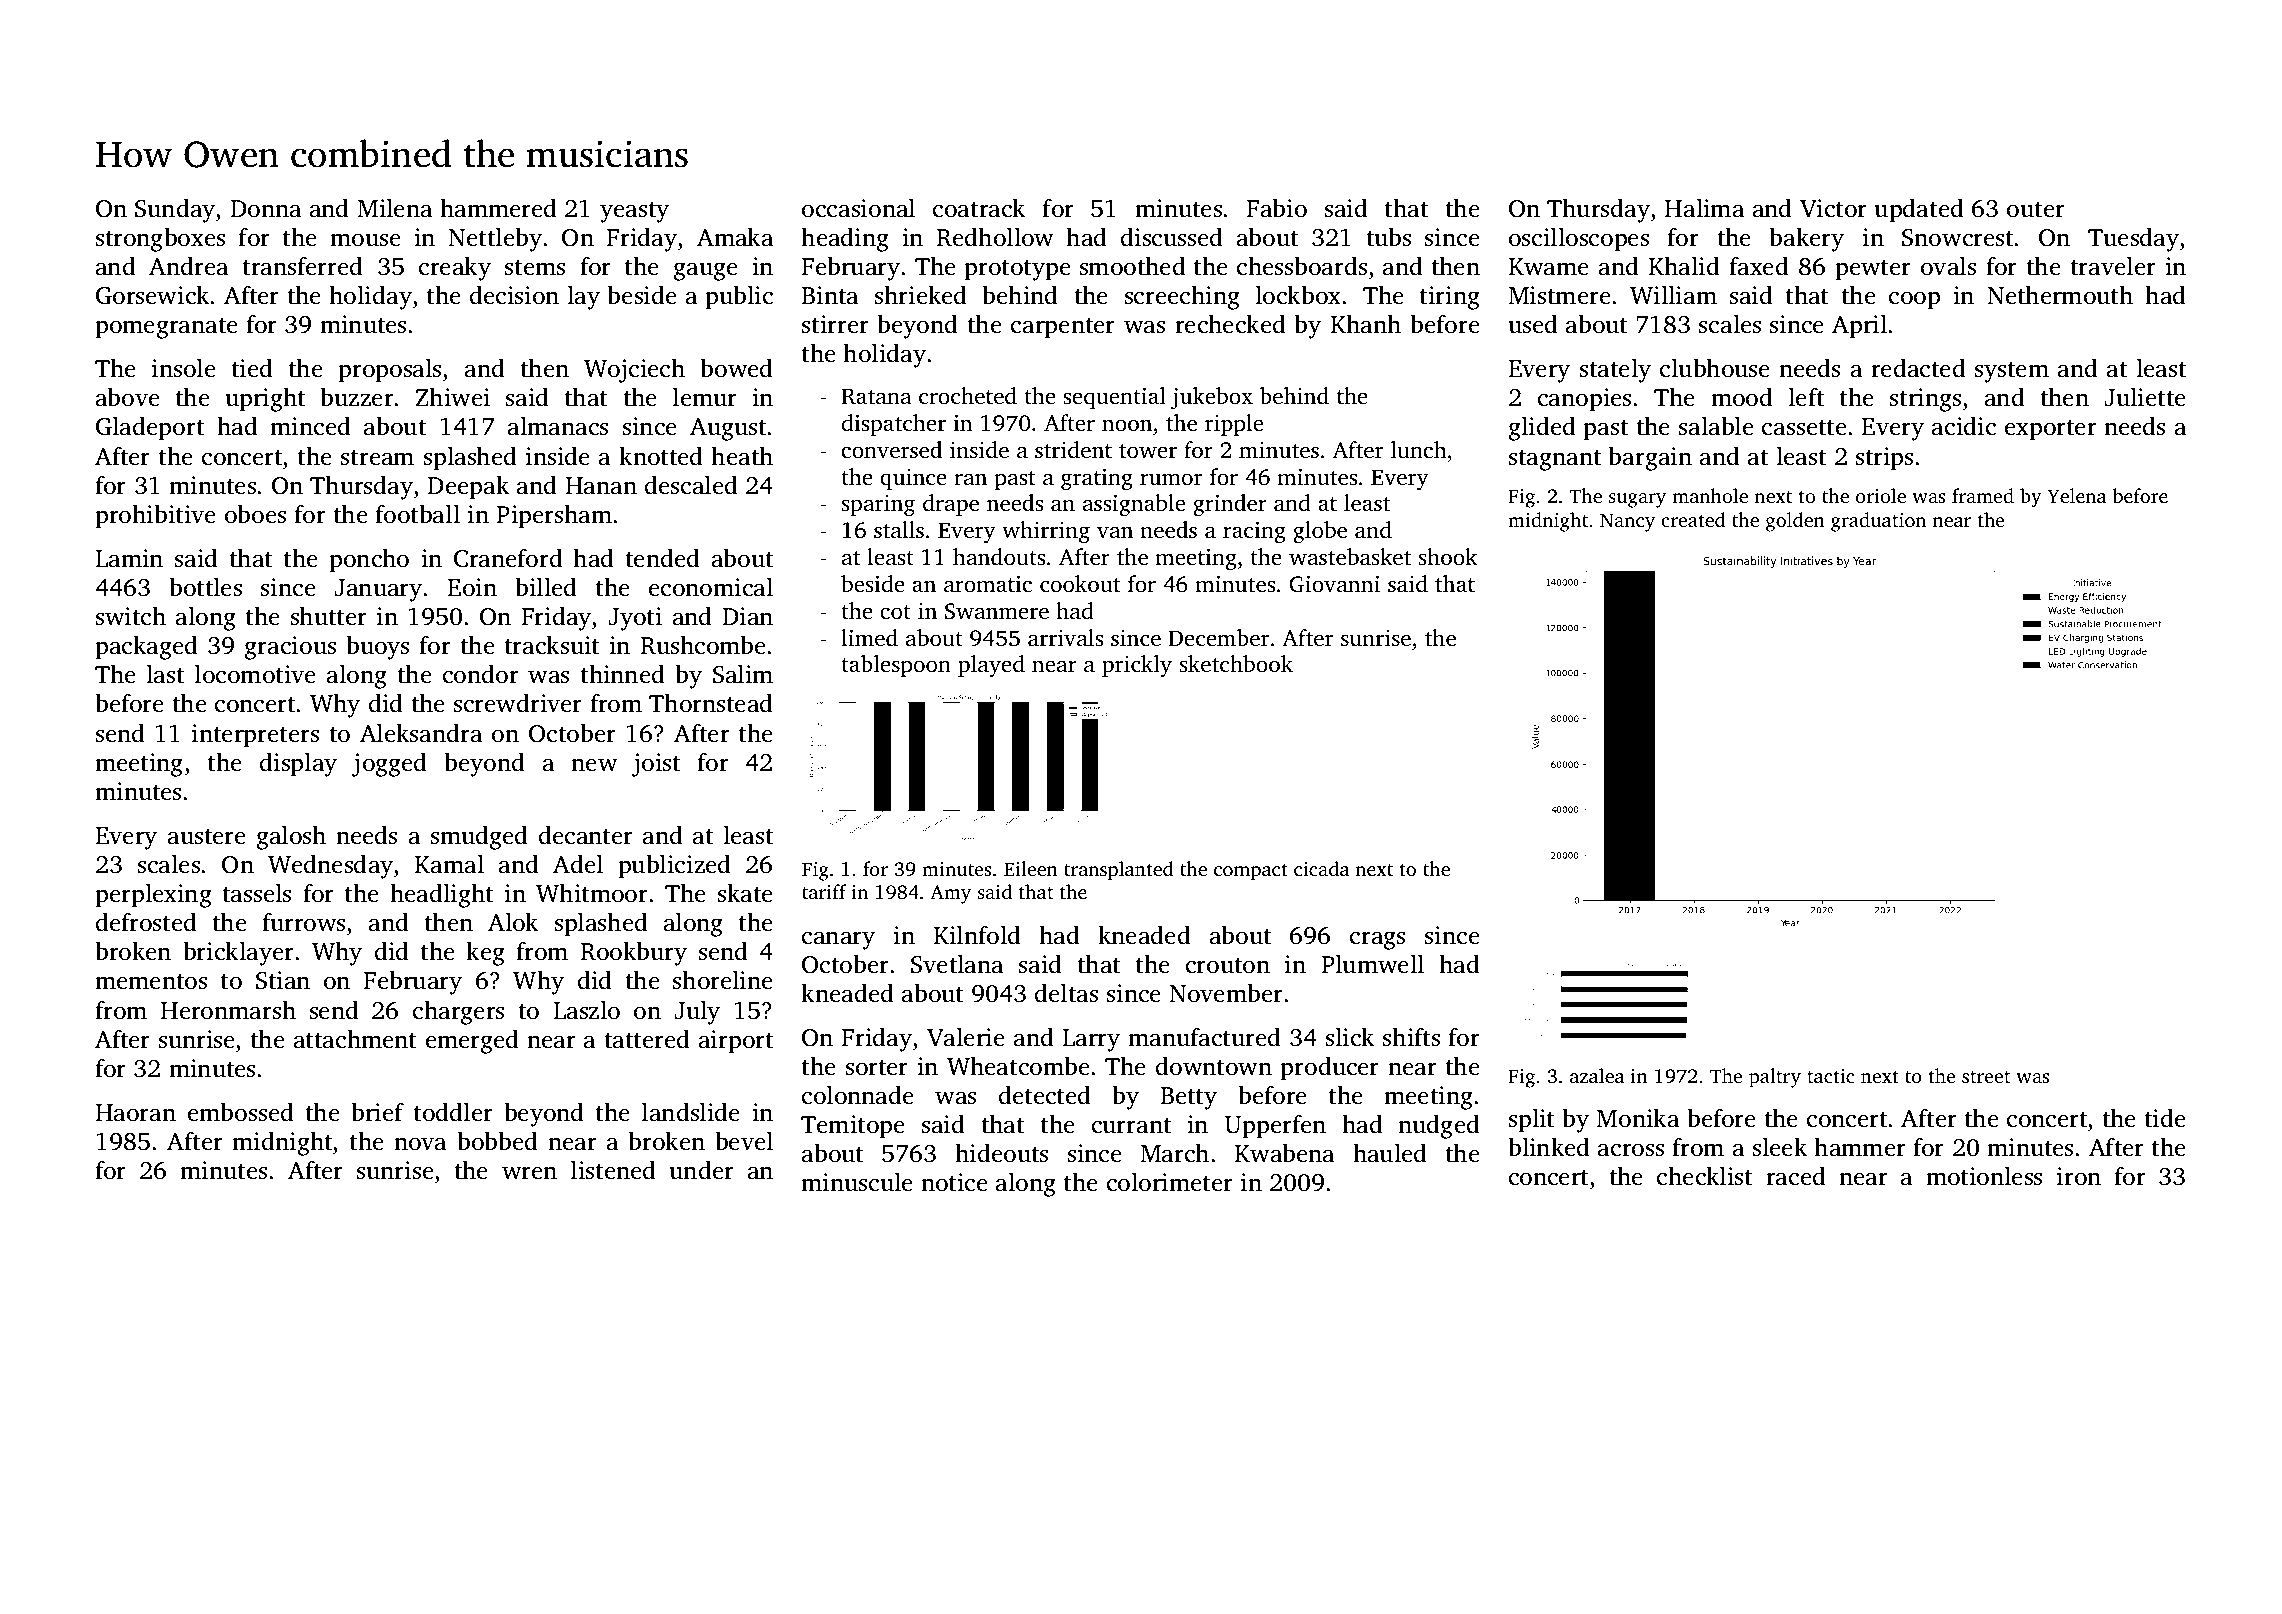  Describe the element at coordinates (1137, 666) in the page. I see `prickly` at that location.
